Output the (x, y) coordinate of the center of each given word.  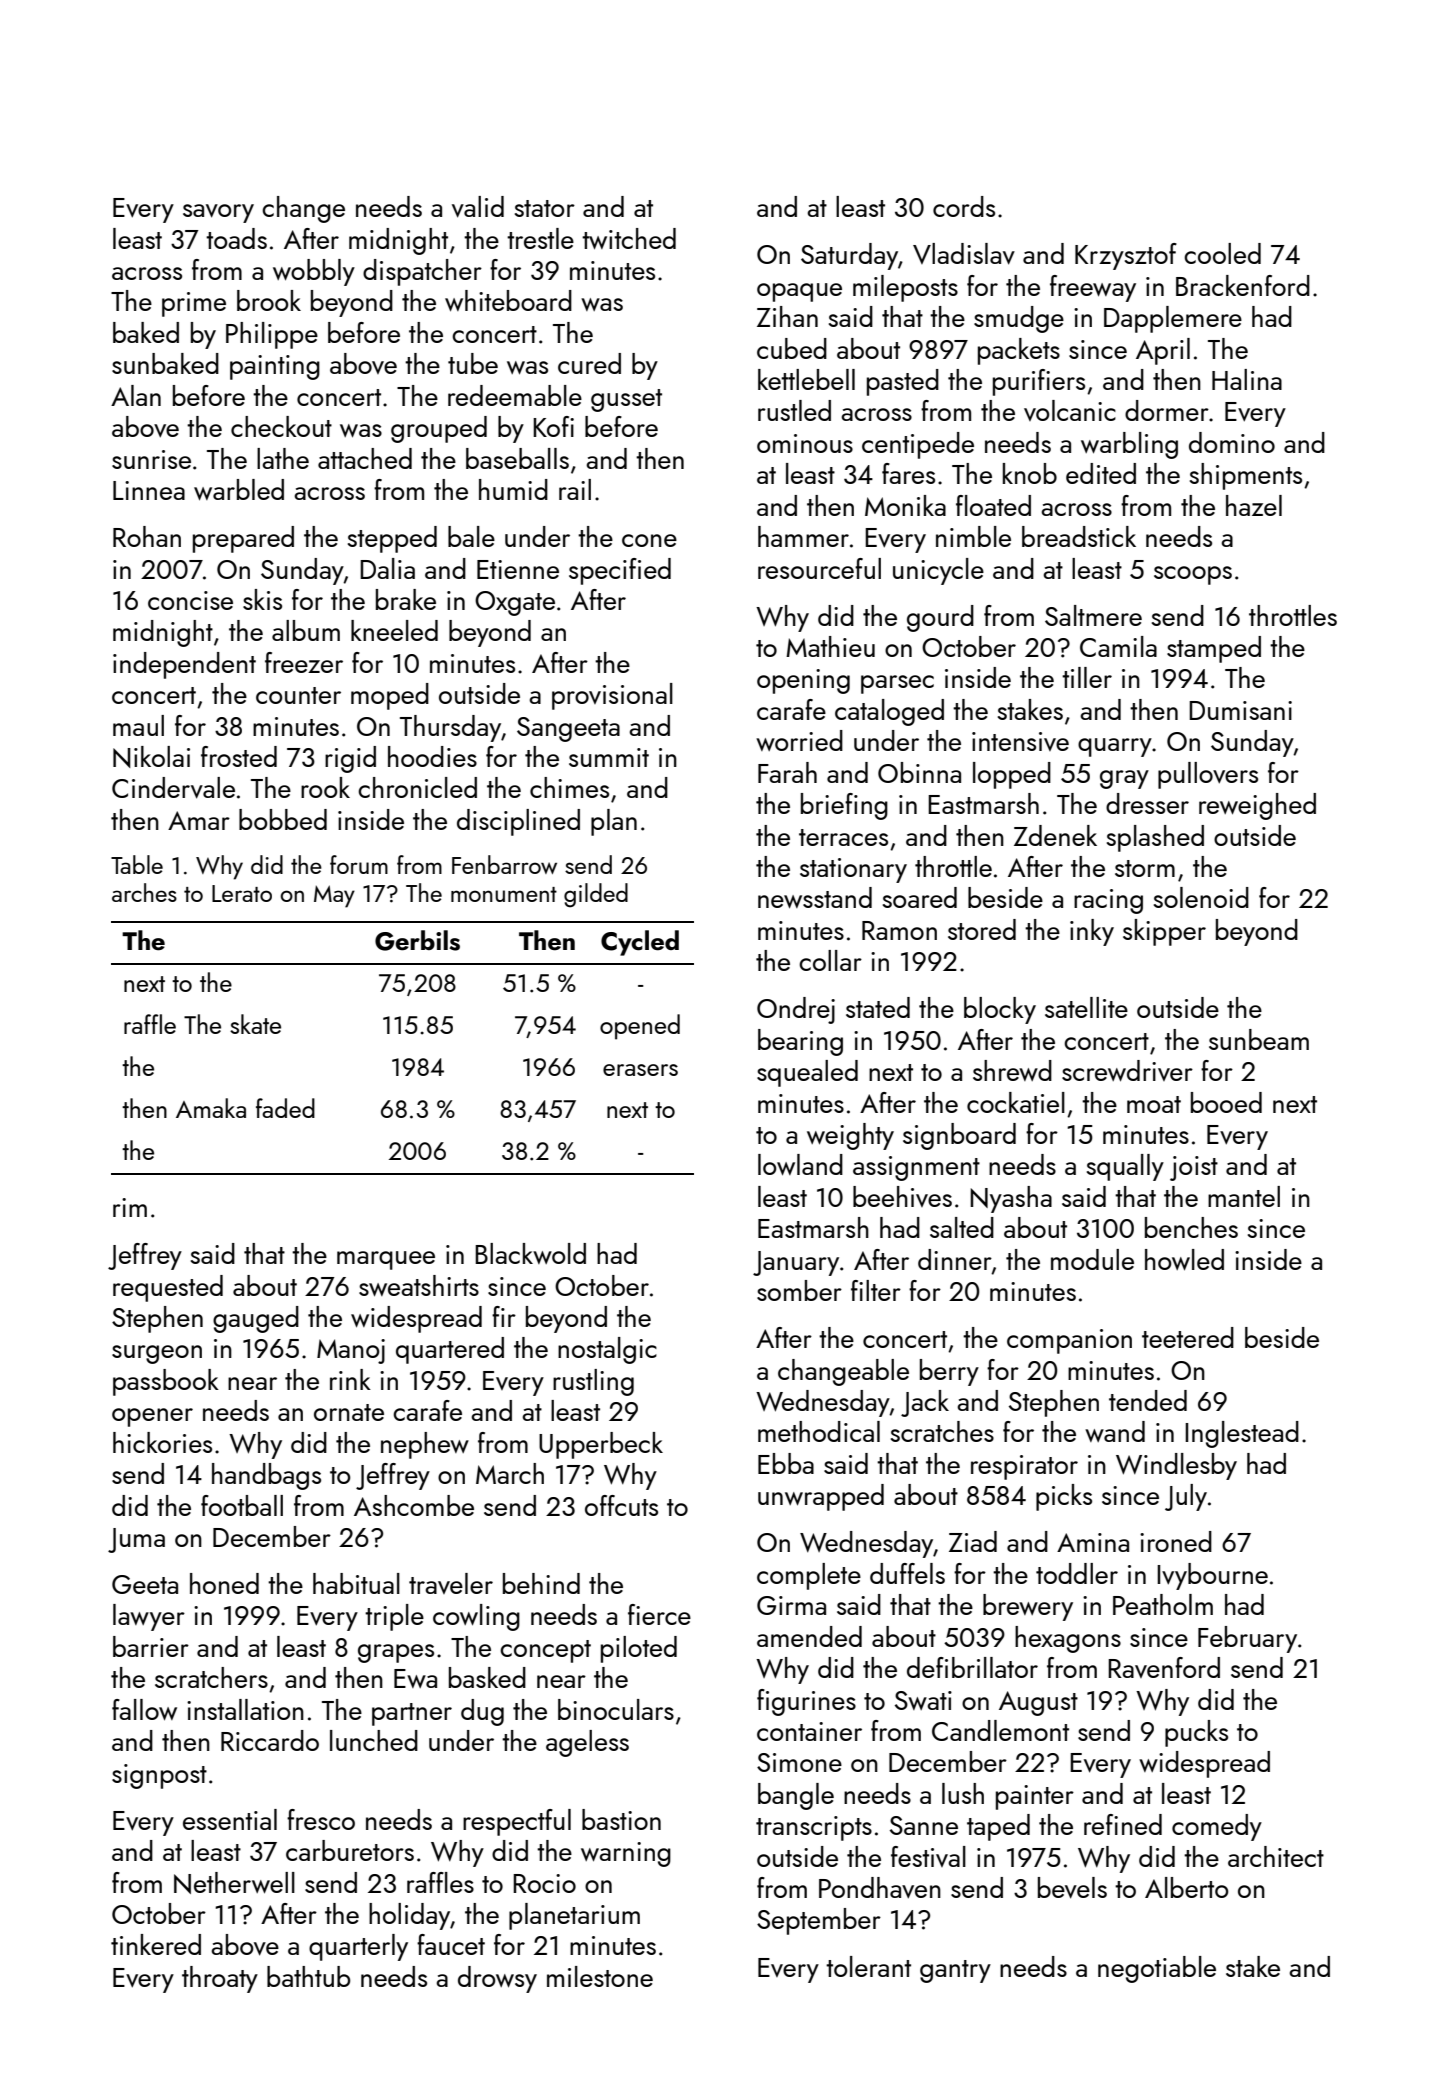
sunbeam (1259, 1039)
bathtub (308, 1976)
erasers (640, 1070)
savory (218, 213)
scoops (1193, 575)
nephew (425, 1445)
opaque (799, 292)
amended (809, 1636)
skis (262, 599)
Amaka (211, 1108)
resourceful (819, 568)
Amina (1093, 1542)
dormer (1167, 410)
